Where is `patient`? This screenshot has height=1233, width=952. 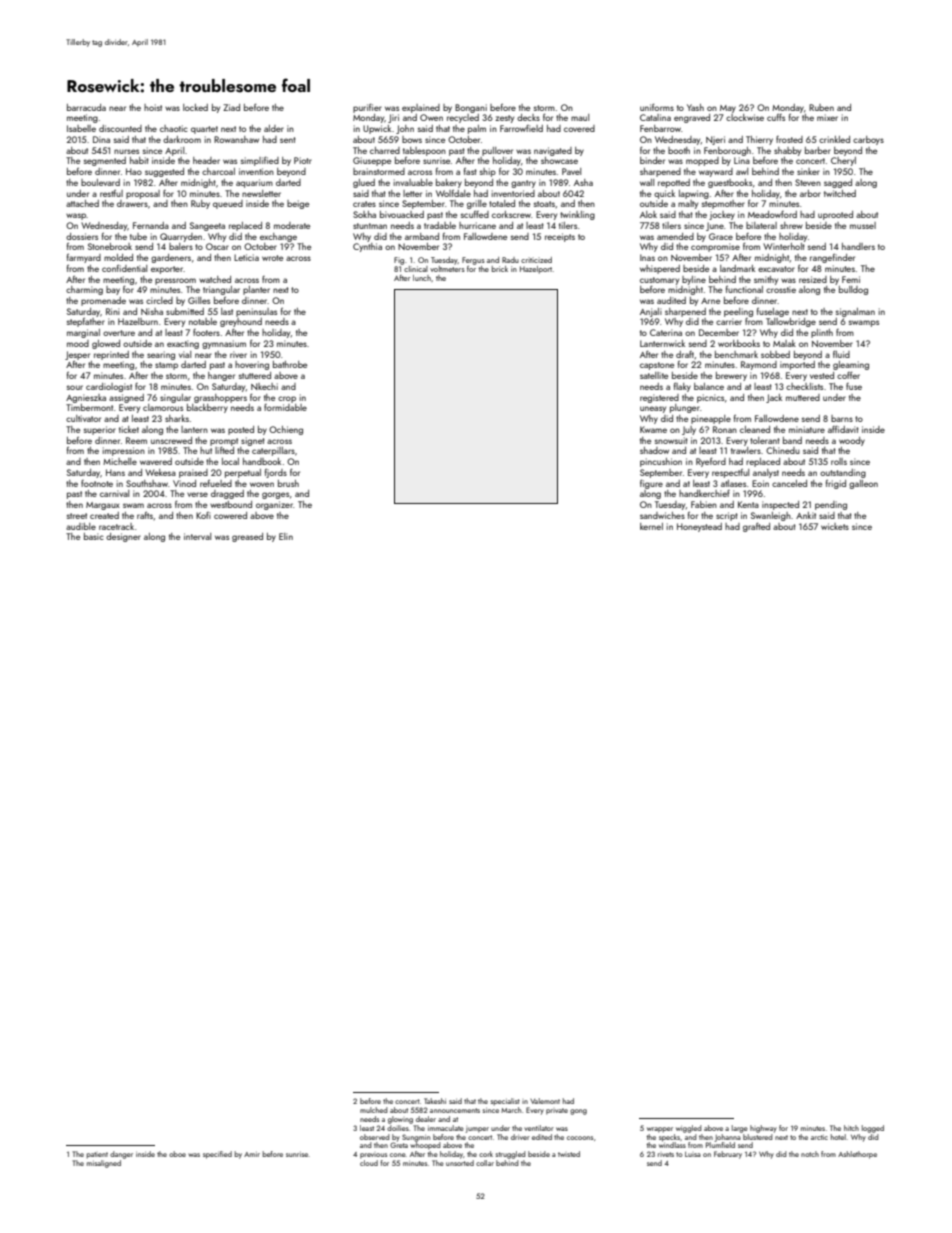
patient is located at coordinates (97, 1155).
